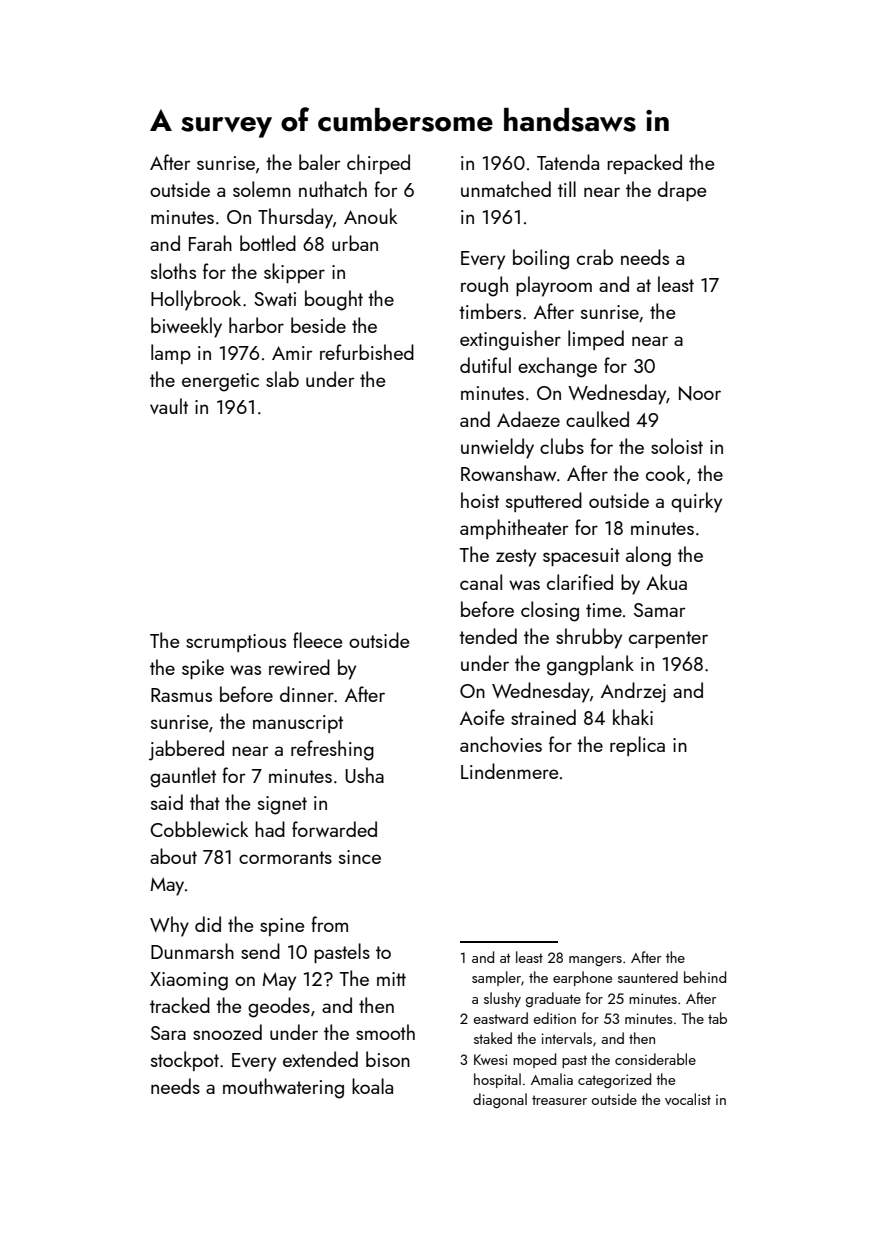 This screenshot has width=878, height=1246. What do you see at coordinates (262, 189) in the screenshot?
I see `solemn` at bounding box center [262, 189].
